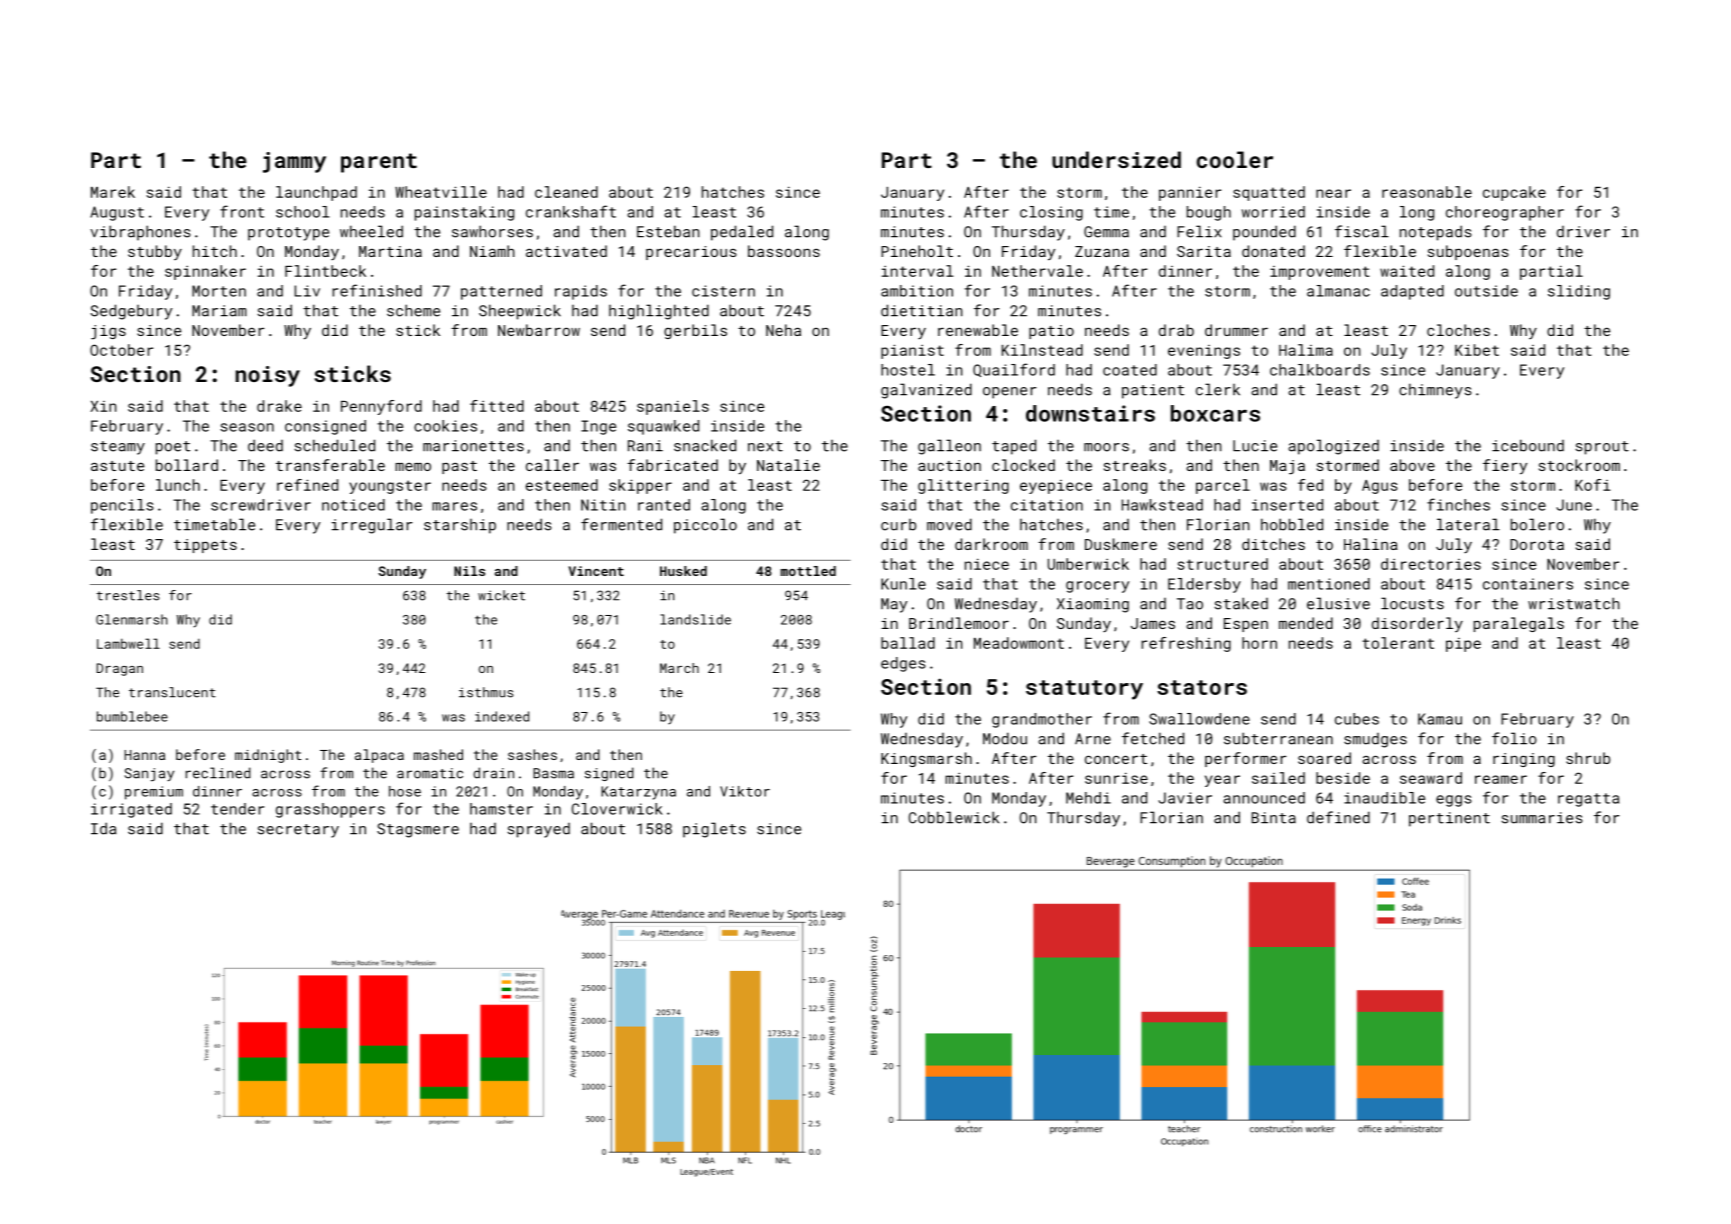 This screenshot has width=1731, height=1224. Describe the element at coordinates (1019, 643) in the screenshot. I see `Meadowmont` at that location.
